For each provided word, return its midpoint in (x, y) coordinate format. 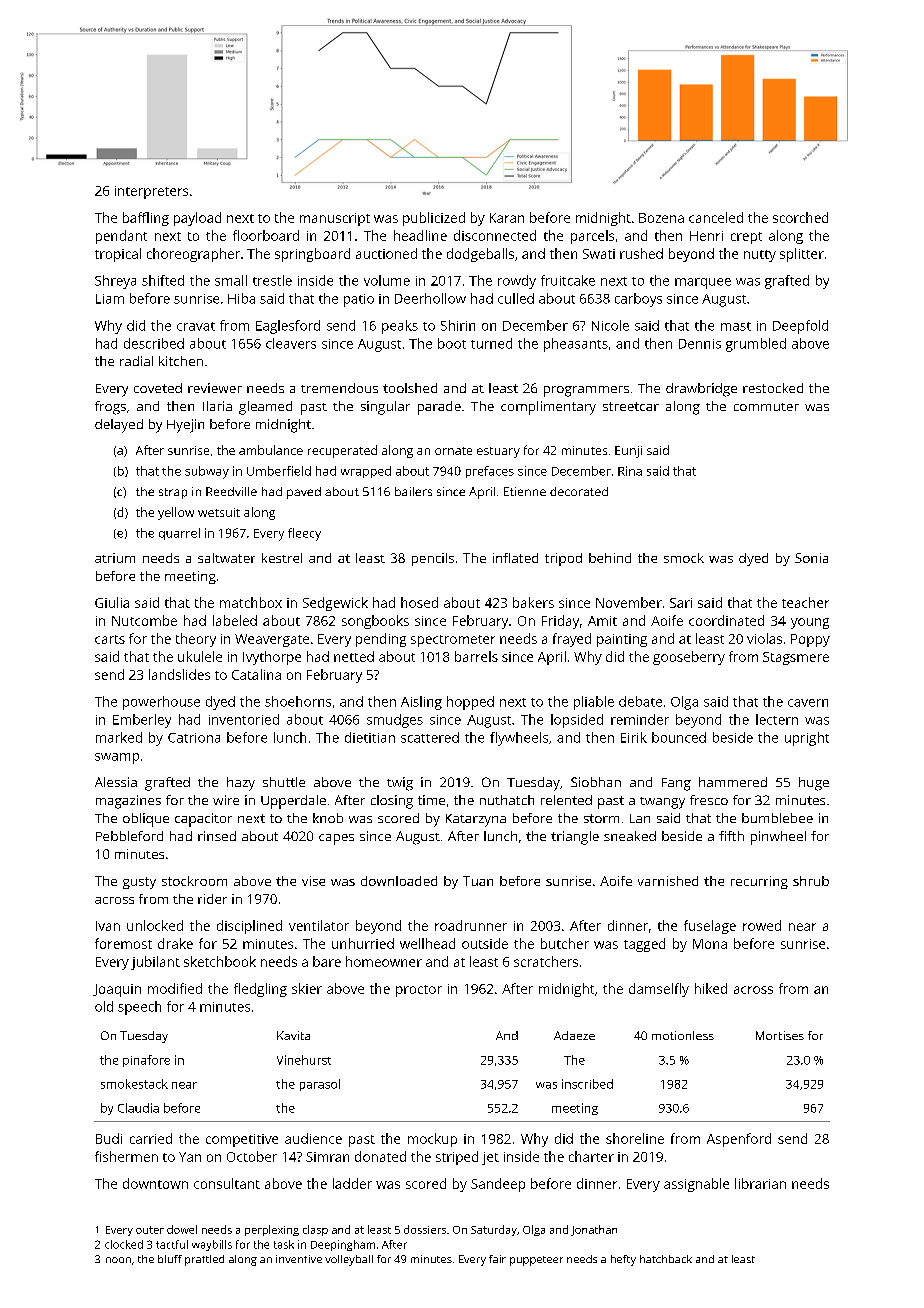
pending (381, 640)
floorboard (266, 235)
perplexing (272, 1230)
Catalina (256, 674)
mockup (432, 1140)
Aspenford (739, 1140)
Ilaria (217, 406)
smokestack (134, 1084)
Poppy (810, 640)
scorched (800, 217)
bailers (413, 491)
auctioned (386, 253)
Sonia (811, 558)
